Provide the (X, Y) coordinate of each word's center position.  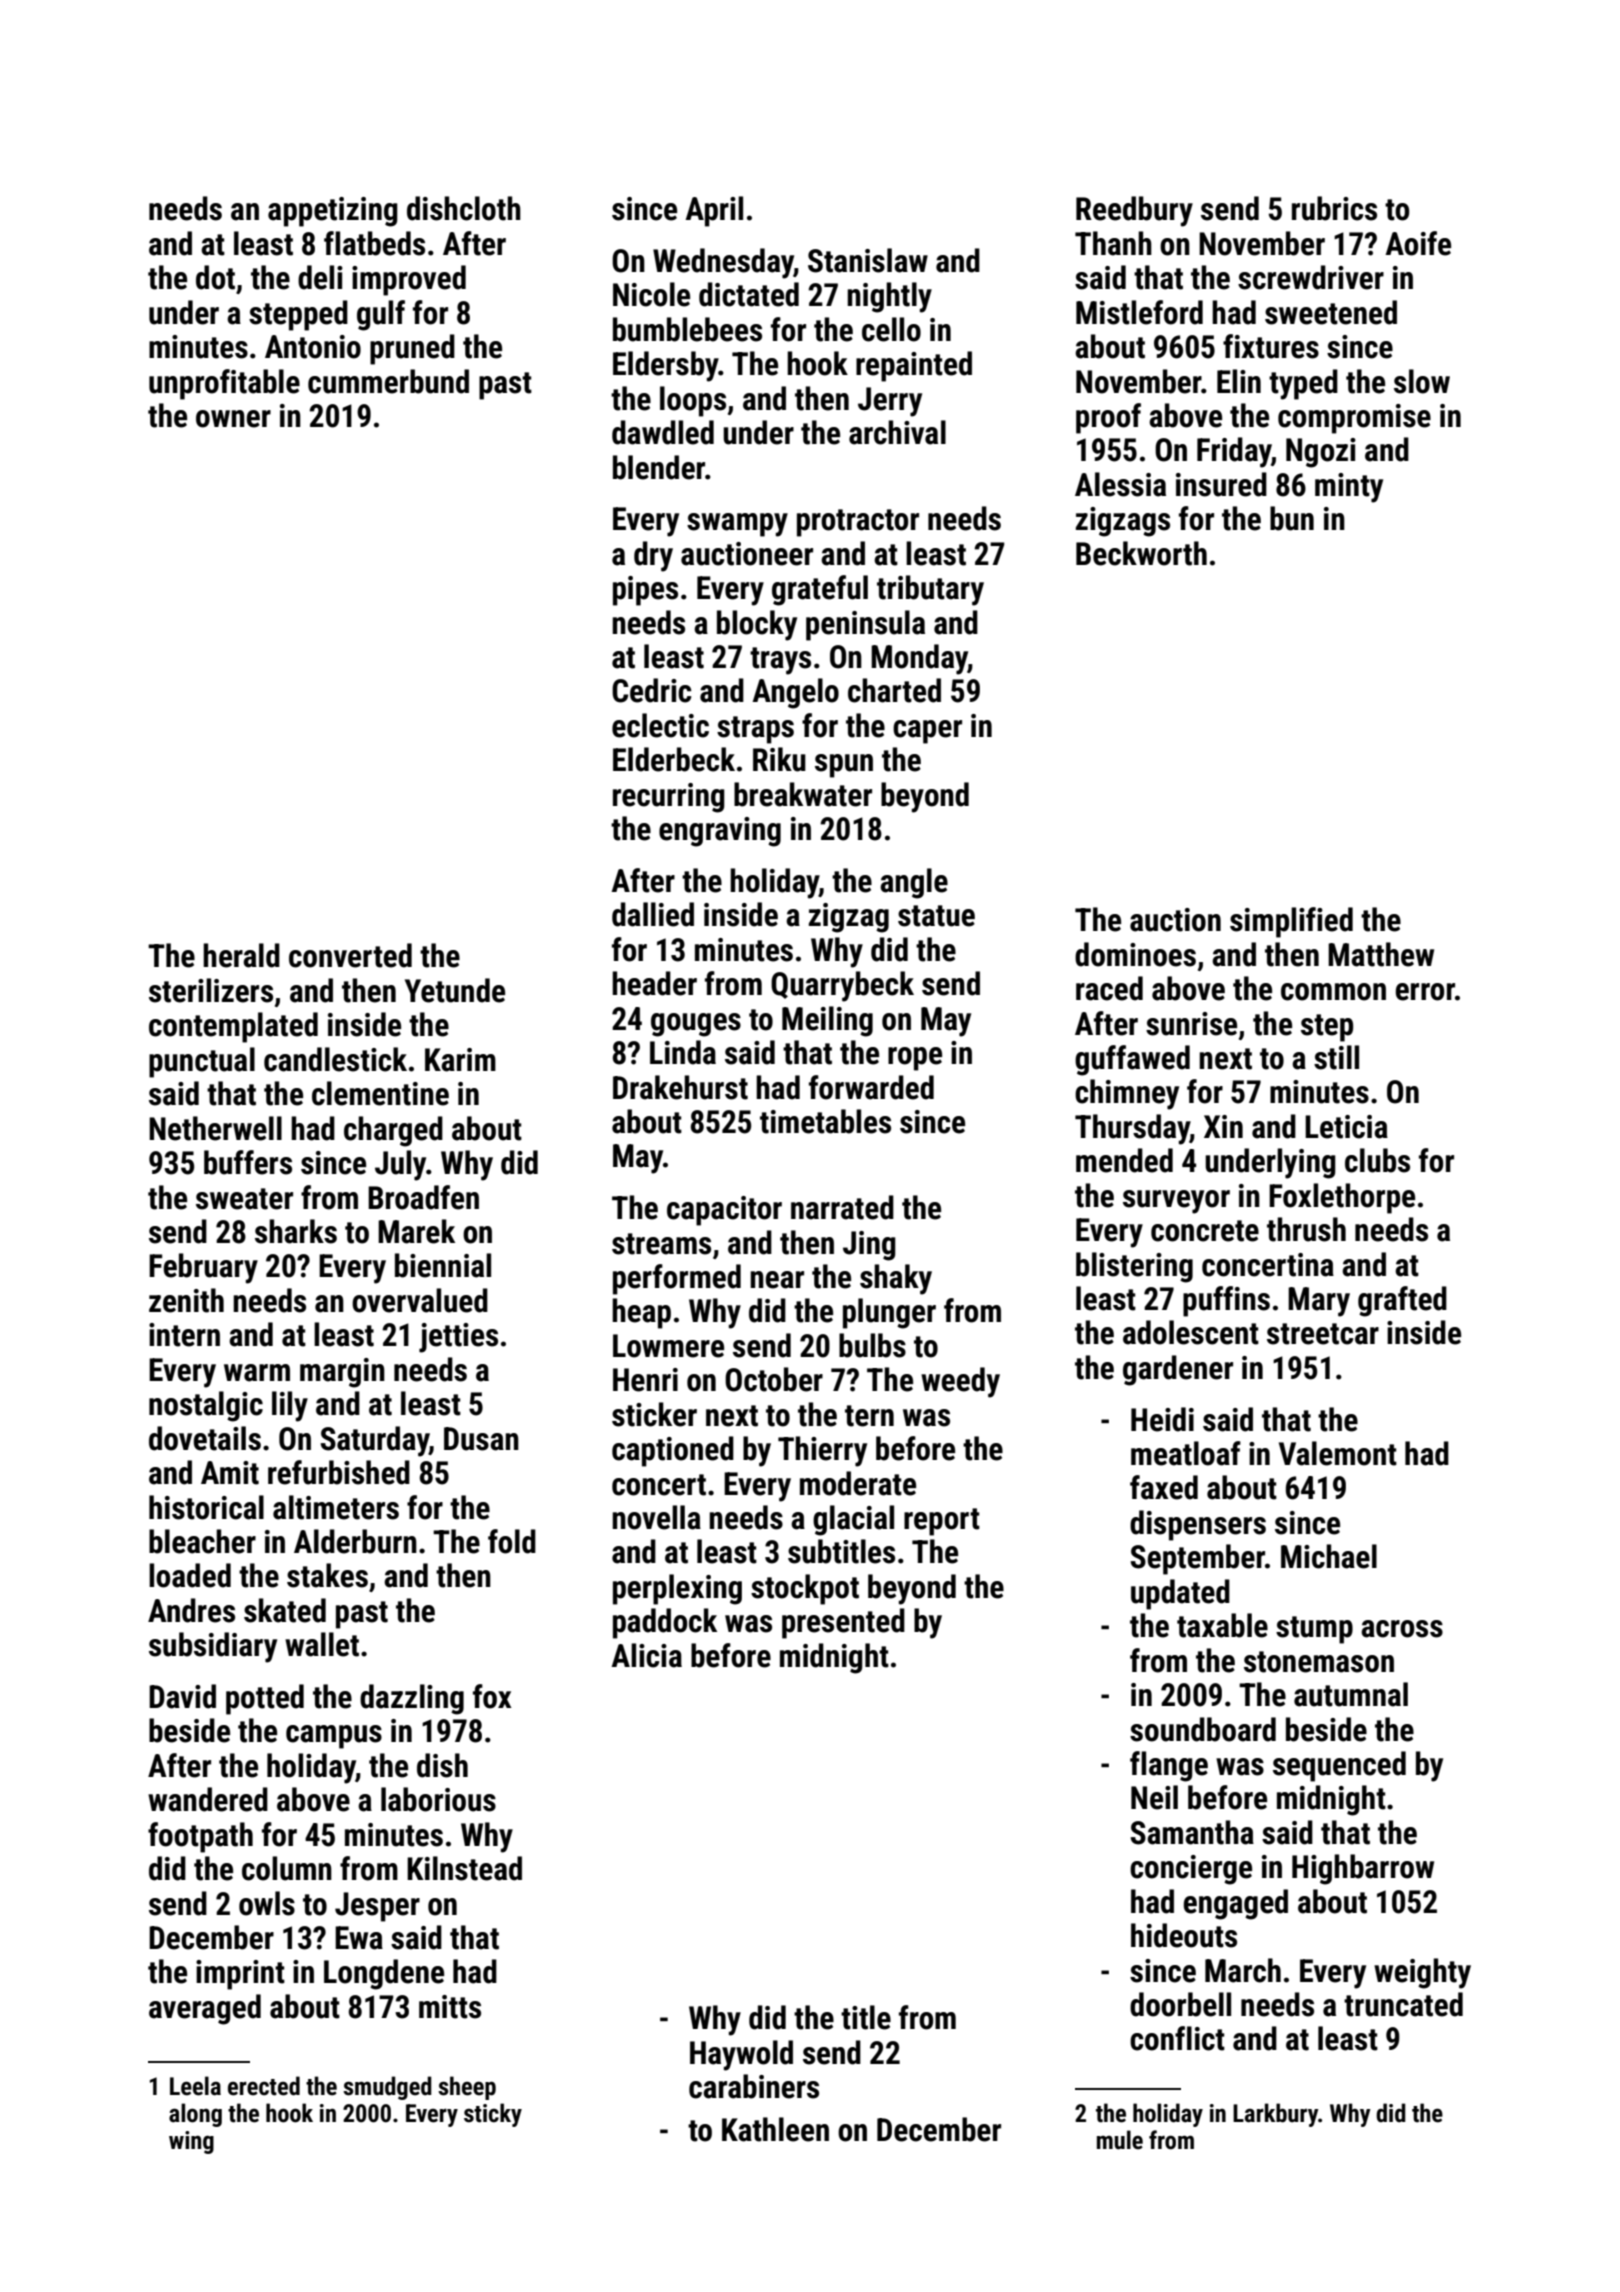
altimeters (336, 1507)
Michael (1329, 1556)
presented (843, 1623)
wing (191, 2142)
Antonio (313, 347)
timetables (825, 1121)
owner (233, 419)
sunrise (1191, 1024)
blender (659, 467)
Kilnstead (464, 1868)
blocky (757, 625)
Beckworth (1141, 553)
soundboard (1203, 1729)
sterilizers (211, 990)
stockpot (805, 1589)
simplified (1291, 922)
